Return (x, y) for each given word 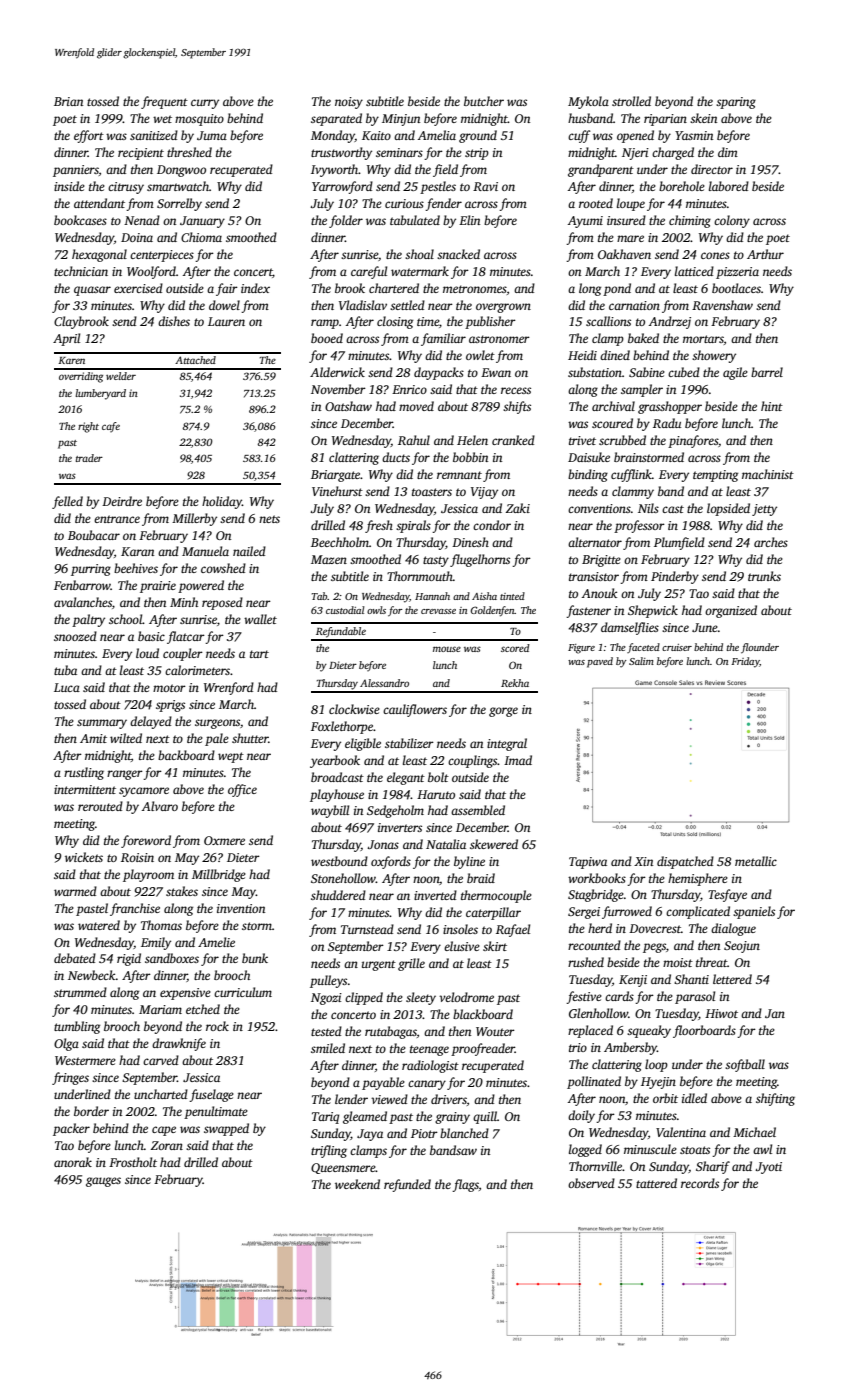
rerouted (100, 806)
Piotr (424, 1133)
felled (67, 502)
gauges (103, 1182)
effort (89, 136)
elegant (406, 778)
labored (729, 186)
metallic (756, 861)
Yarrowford (342, 187)
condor (492, 525)
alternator (595, 542)
